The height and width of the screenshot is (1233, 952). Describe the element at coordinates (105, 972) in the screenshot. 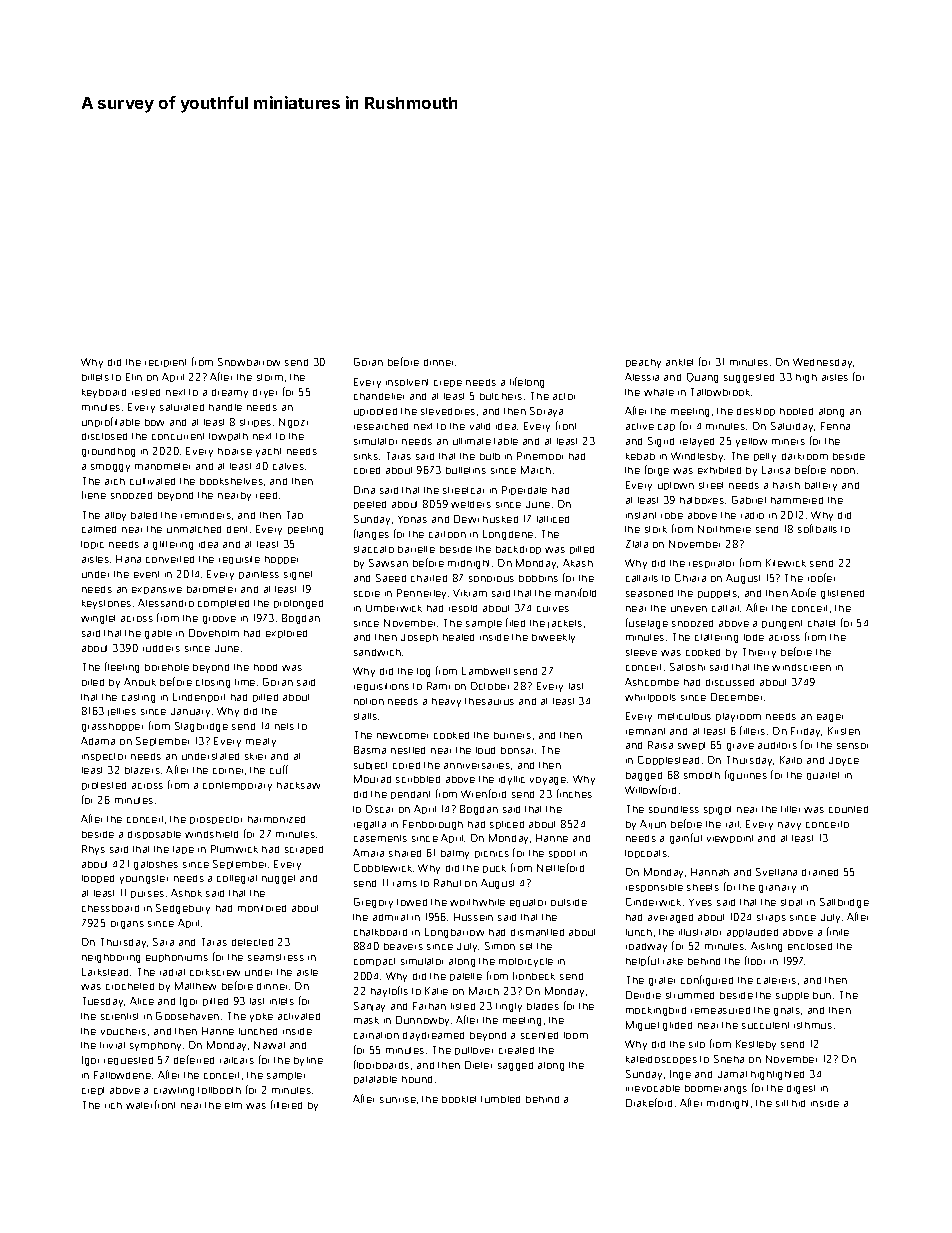

I see `Larkstead` at that location.
